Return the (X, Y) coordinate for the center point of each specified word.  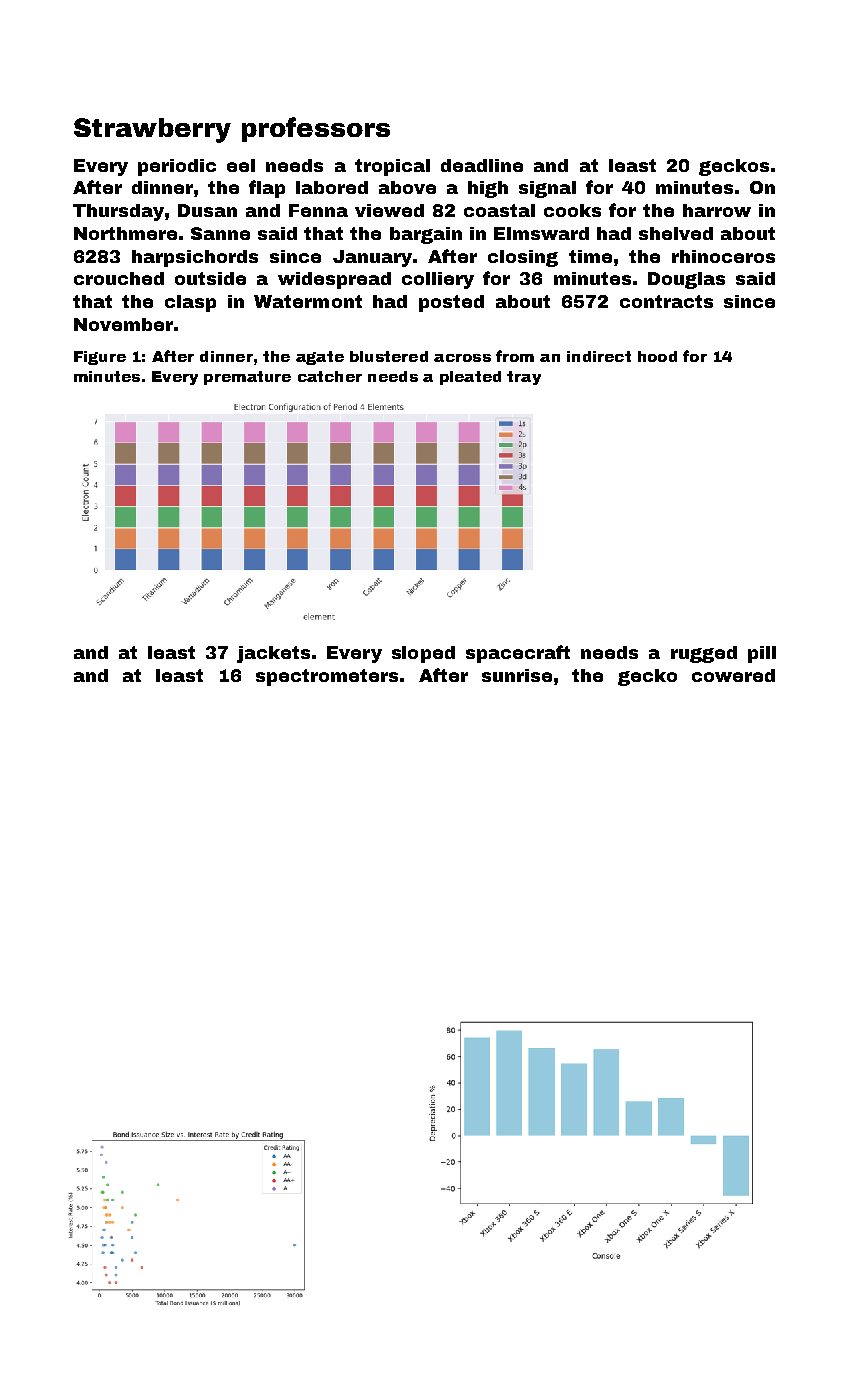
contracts (666, 301)
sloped (423, 654)
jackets (273, 654)
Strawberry (152, 130)
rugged (704, 654)
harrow (717, 210)
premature (247, 378)
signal (547, 189)
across (462, 358)
